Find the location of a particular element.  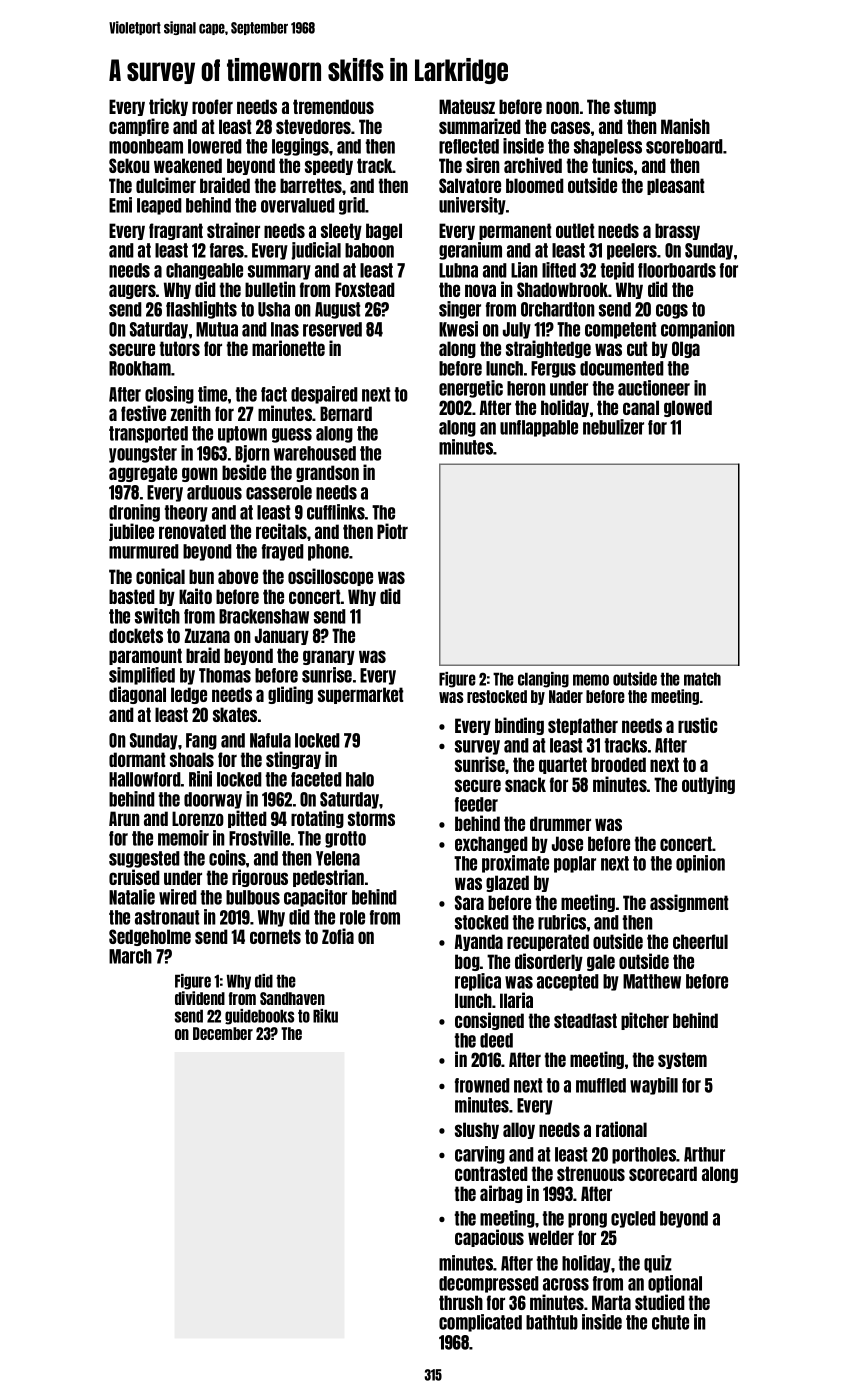

moonbeam is located at coordinates (146, 146).
